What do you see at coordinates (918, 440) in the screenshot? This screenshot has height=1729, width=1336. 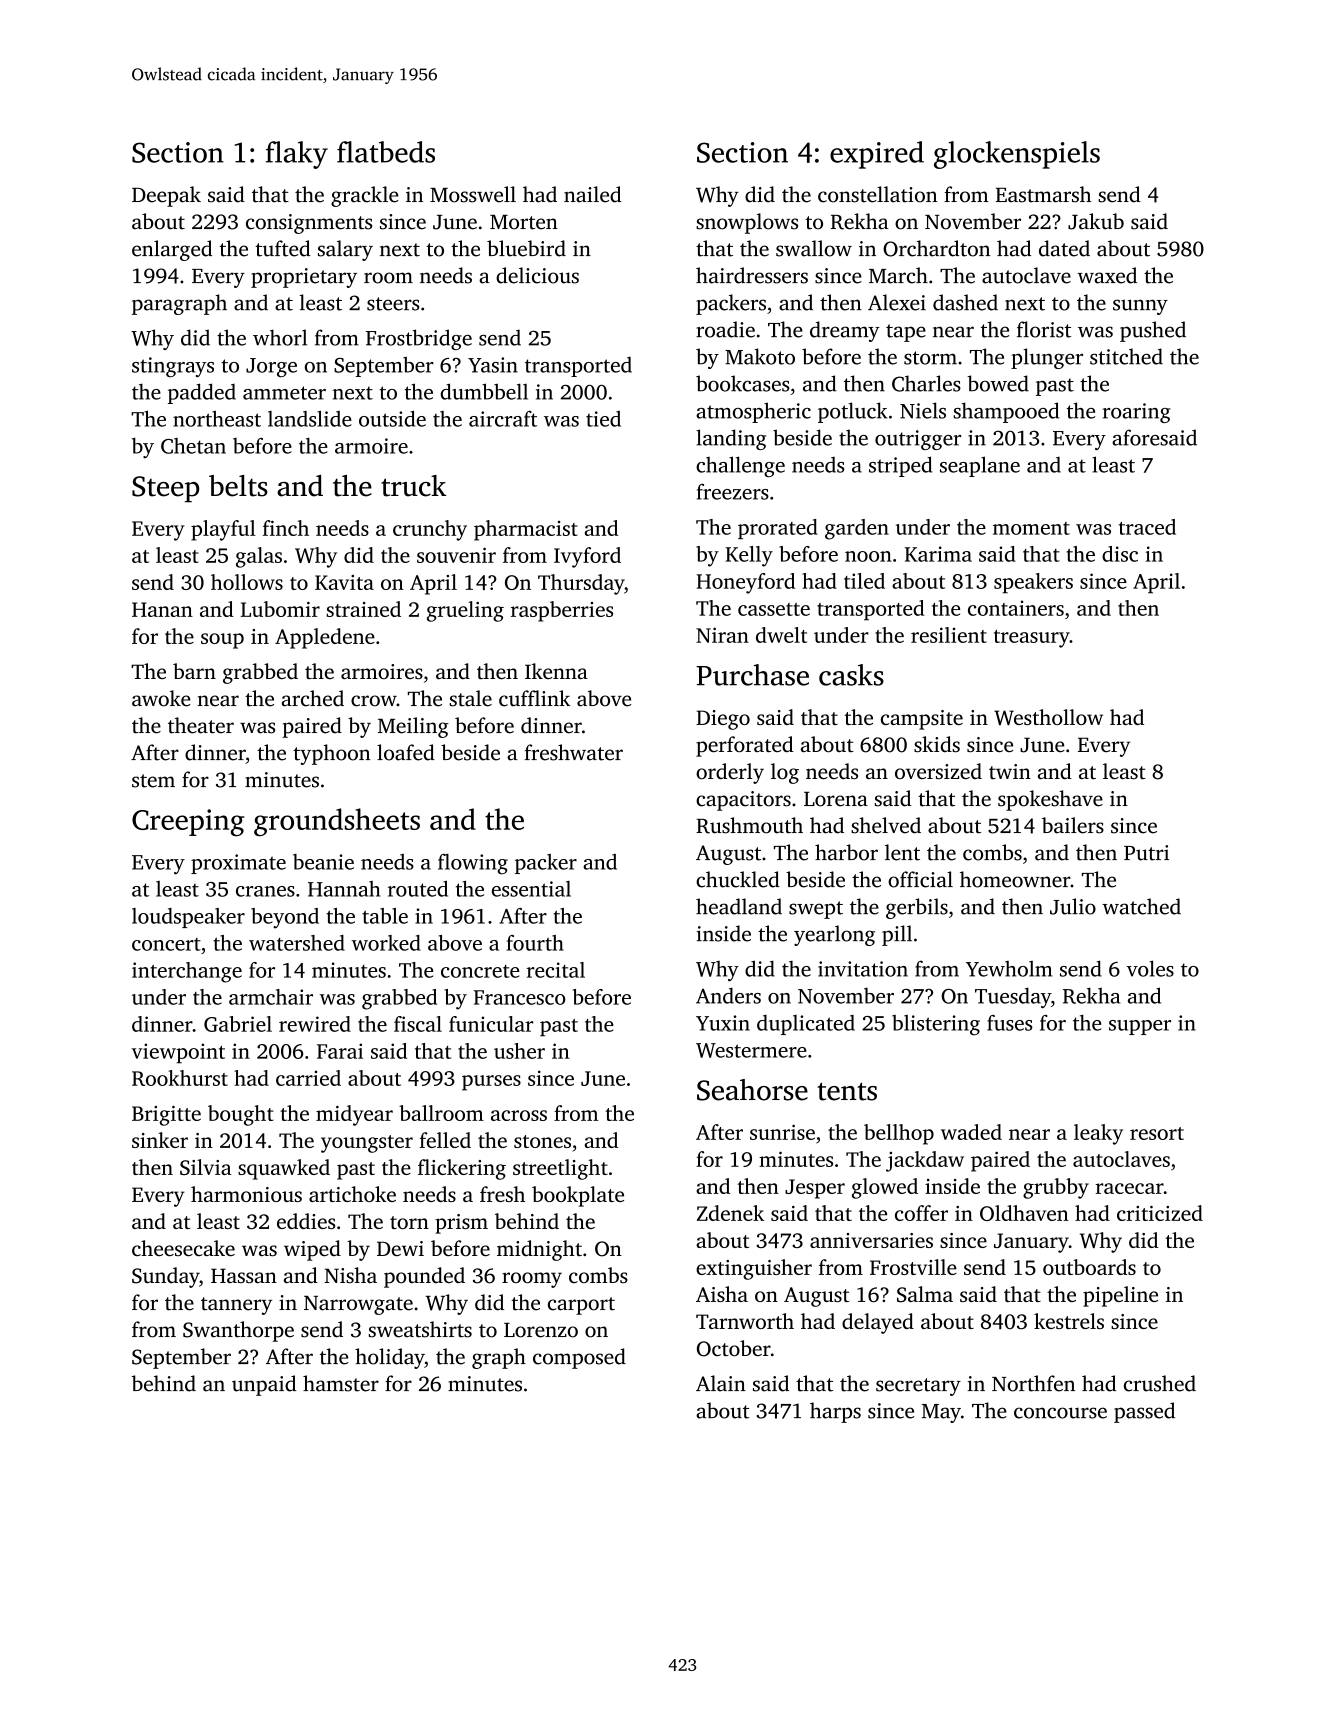 I see `outrigger` at bounding box center [918, 440].
